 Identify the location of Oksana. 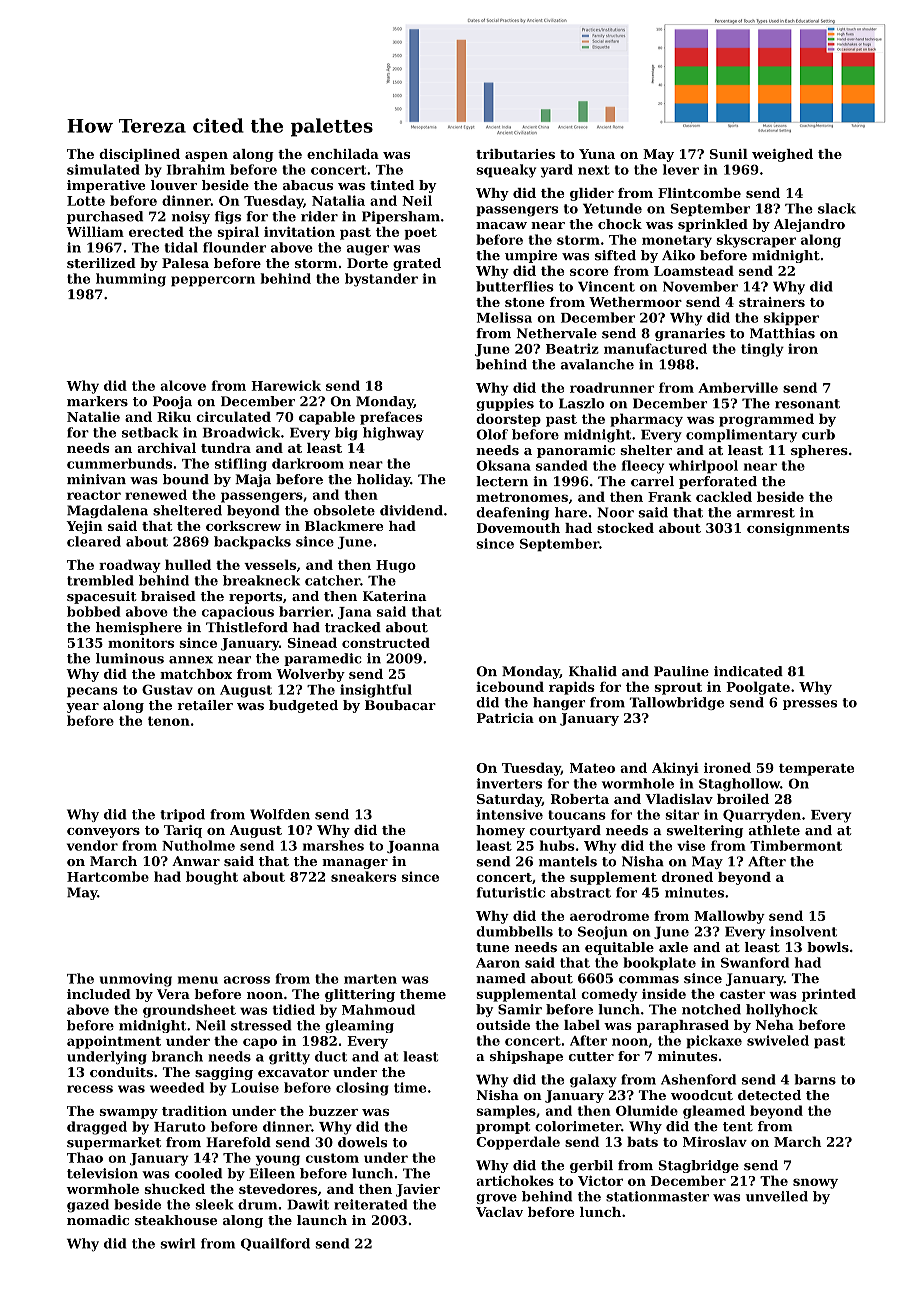
(503, 465).
